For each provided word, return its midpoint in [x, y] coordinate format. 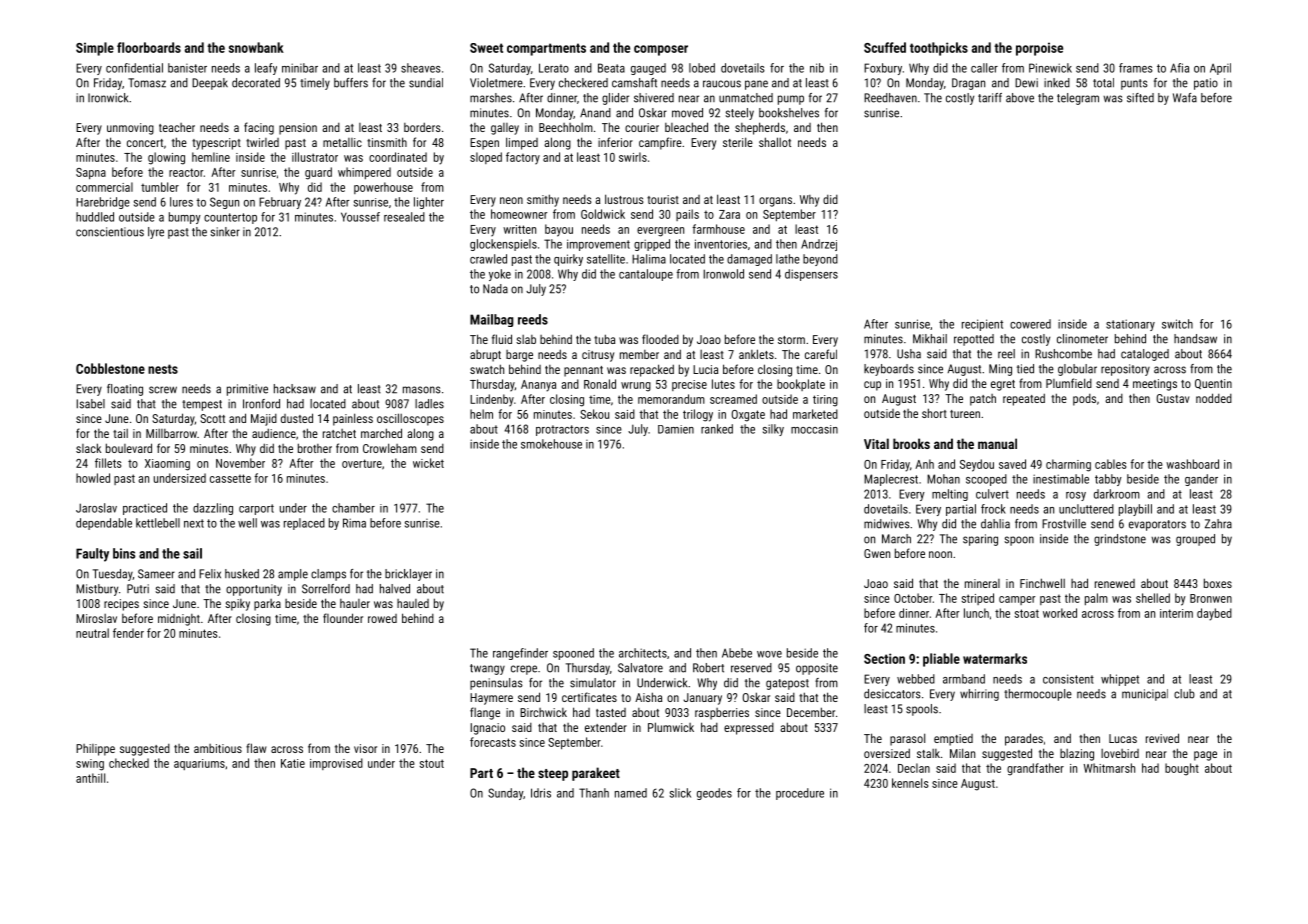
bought [1182, 769]
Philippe [95, 750]
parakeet [596, 774]
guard [318, 173]
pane [756, 85]
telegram [1078, 99]
